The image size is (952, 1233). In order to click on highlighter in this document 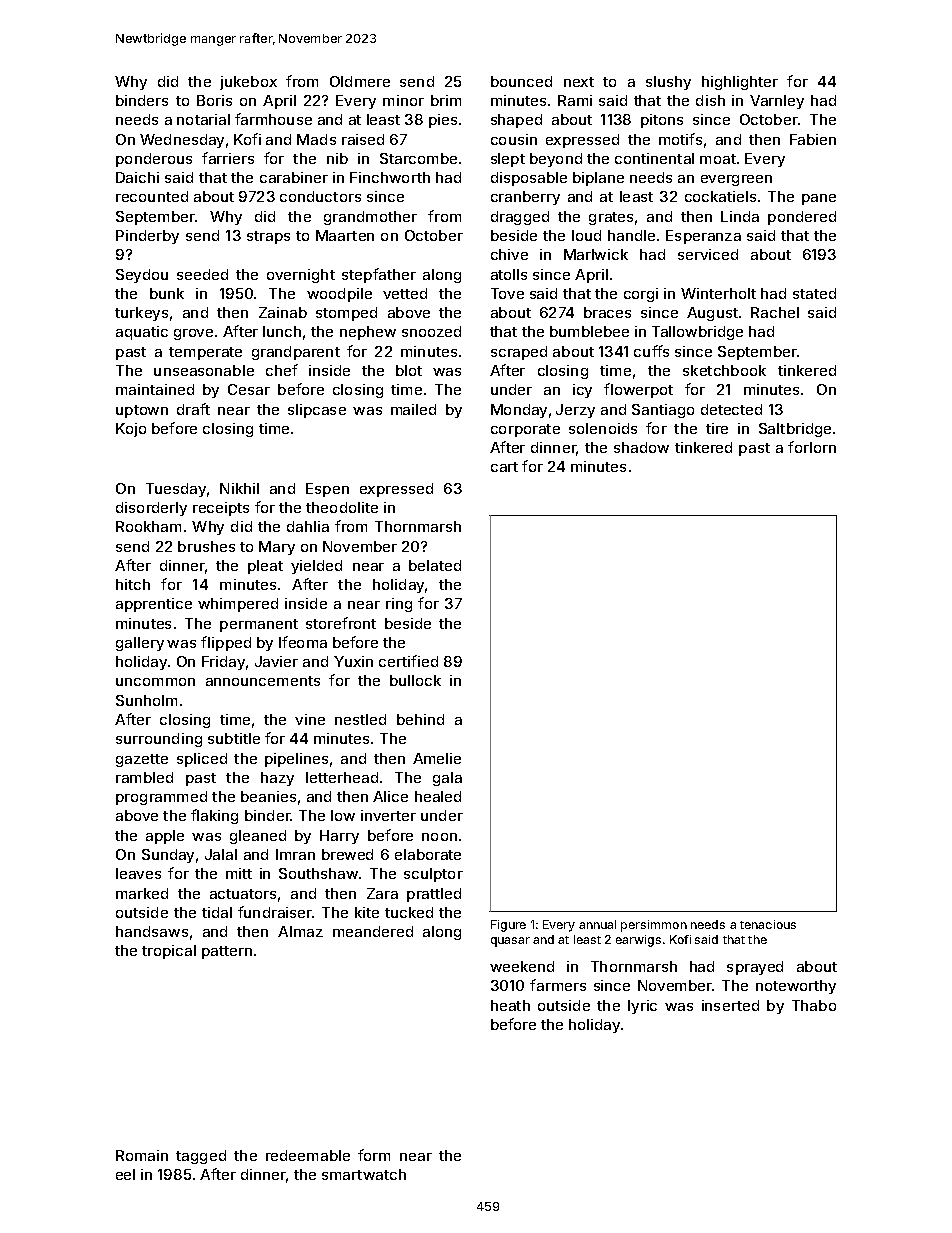, I will do `click(740, 83)`.
